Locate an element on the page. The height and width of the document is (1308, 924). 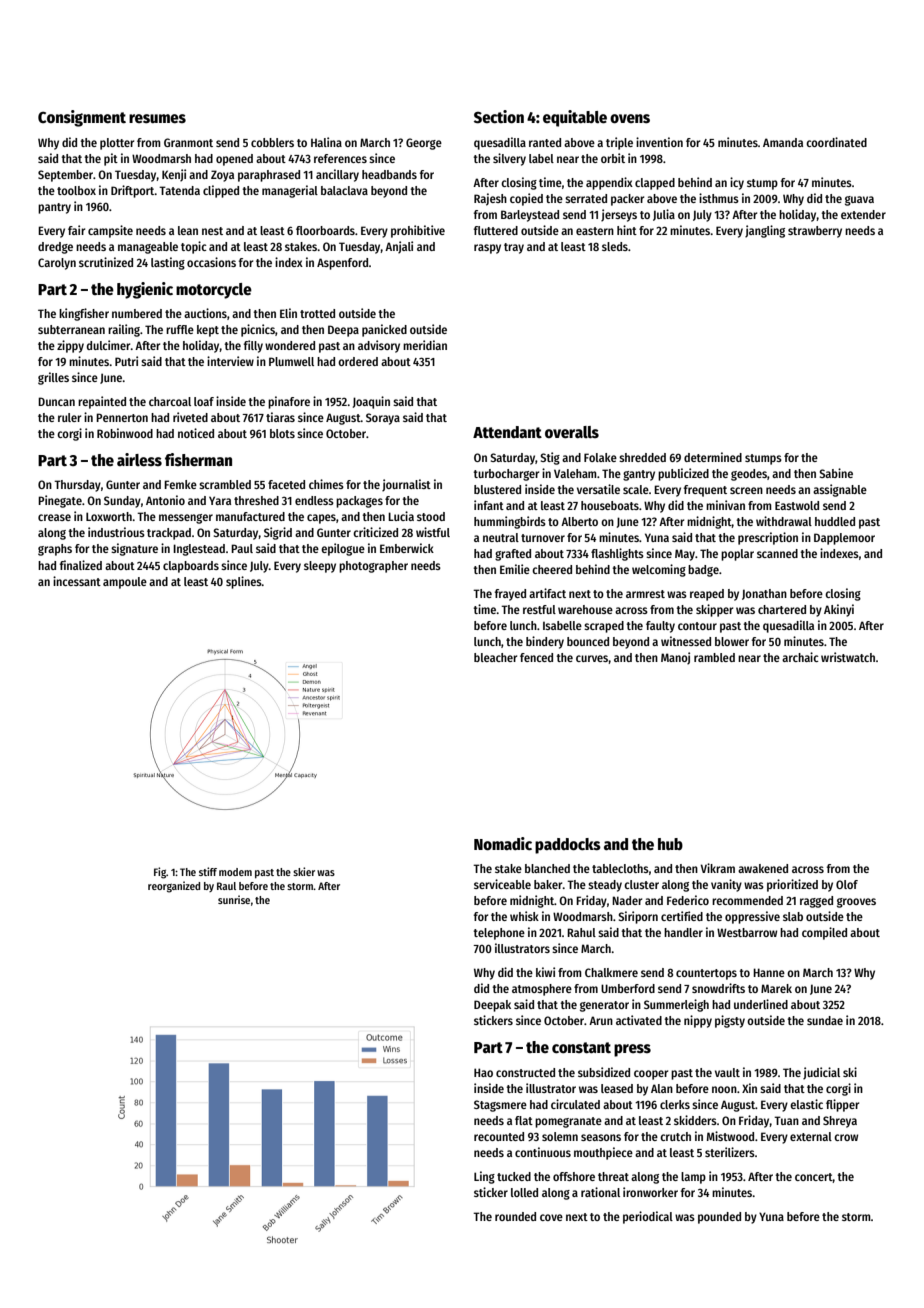
resumes is located at coordinates (157, 118).
